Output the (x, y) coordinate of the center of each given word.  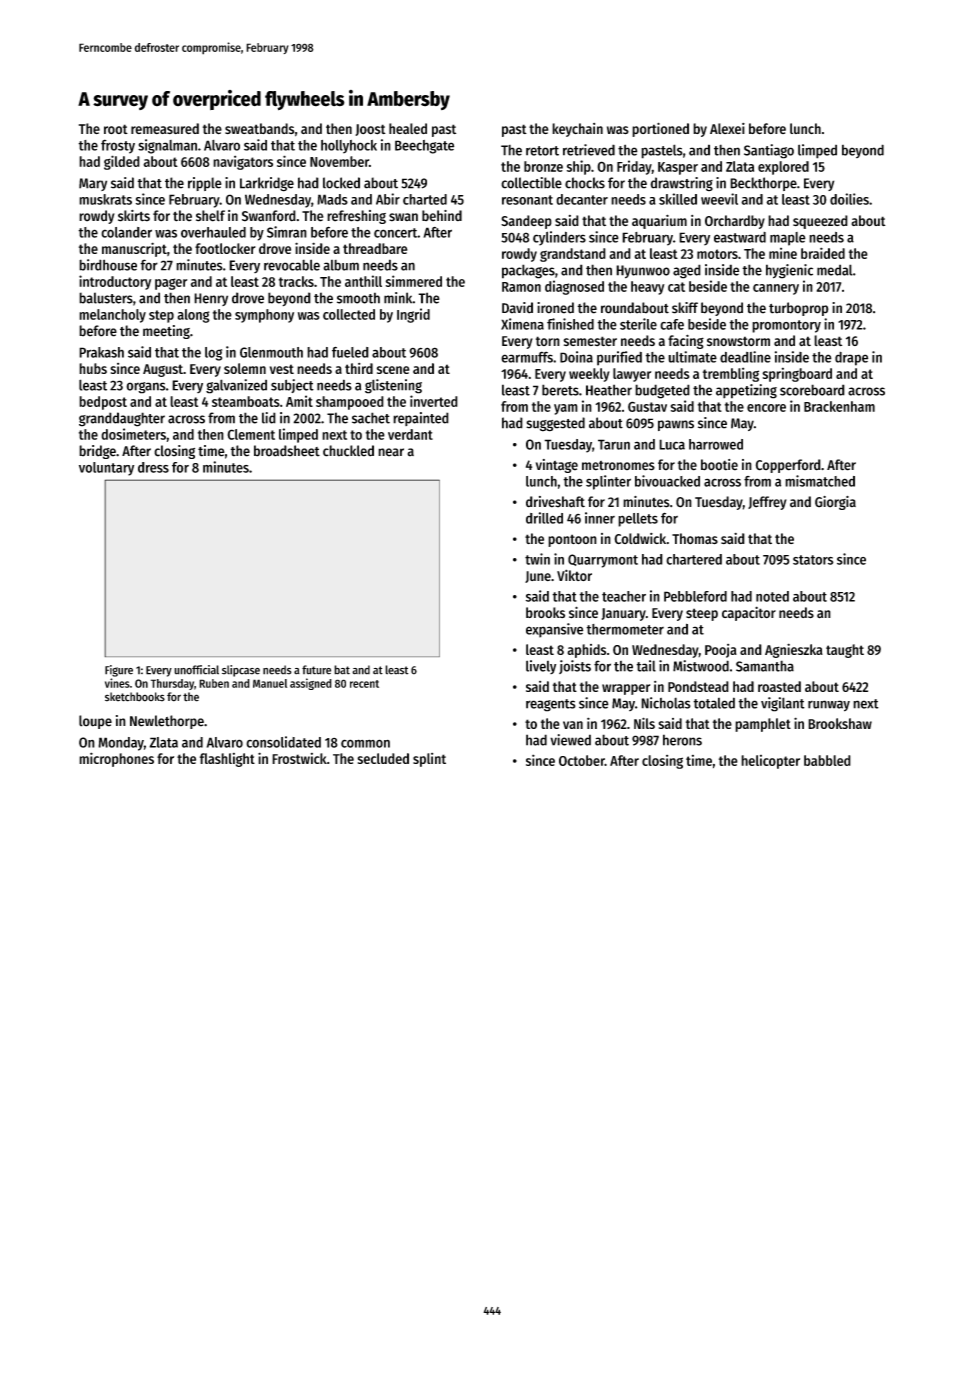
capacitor (749, 613)
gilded (122, 162)
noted (772, 596)
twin (537, 559)
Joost (370, 130)
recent (364, 684)
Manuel (270, 683)
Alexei (727, 128)
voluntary (106, 469)
